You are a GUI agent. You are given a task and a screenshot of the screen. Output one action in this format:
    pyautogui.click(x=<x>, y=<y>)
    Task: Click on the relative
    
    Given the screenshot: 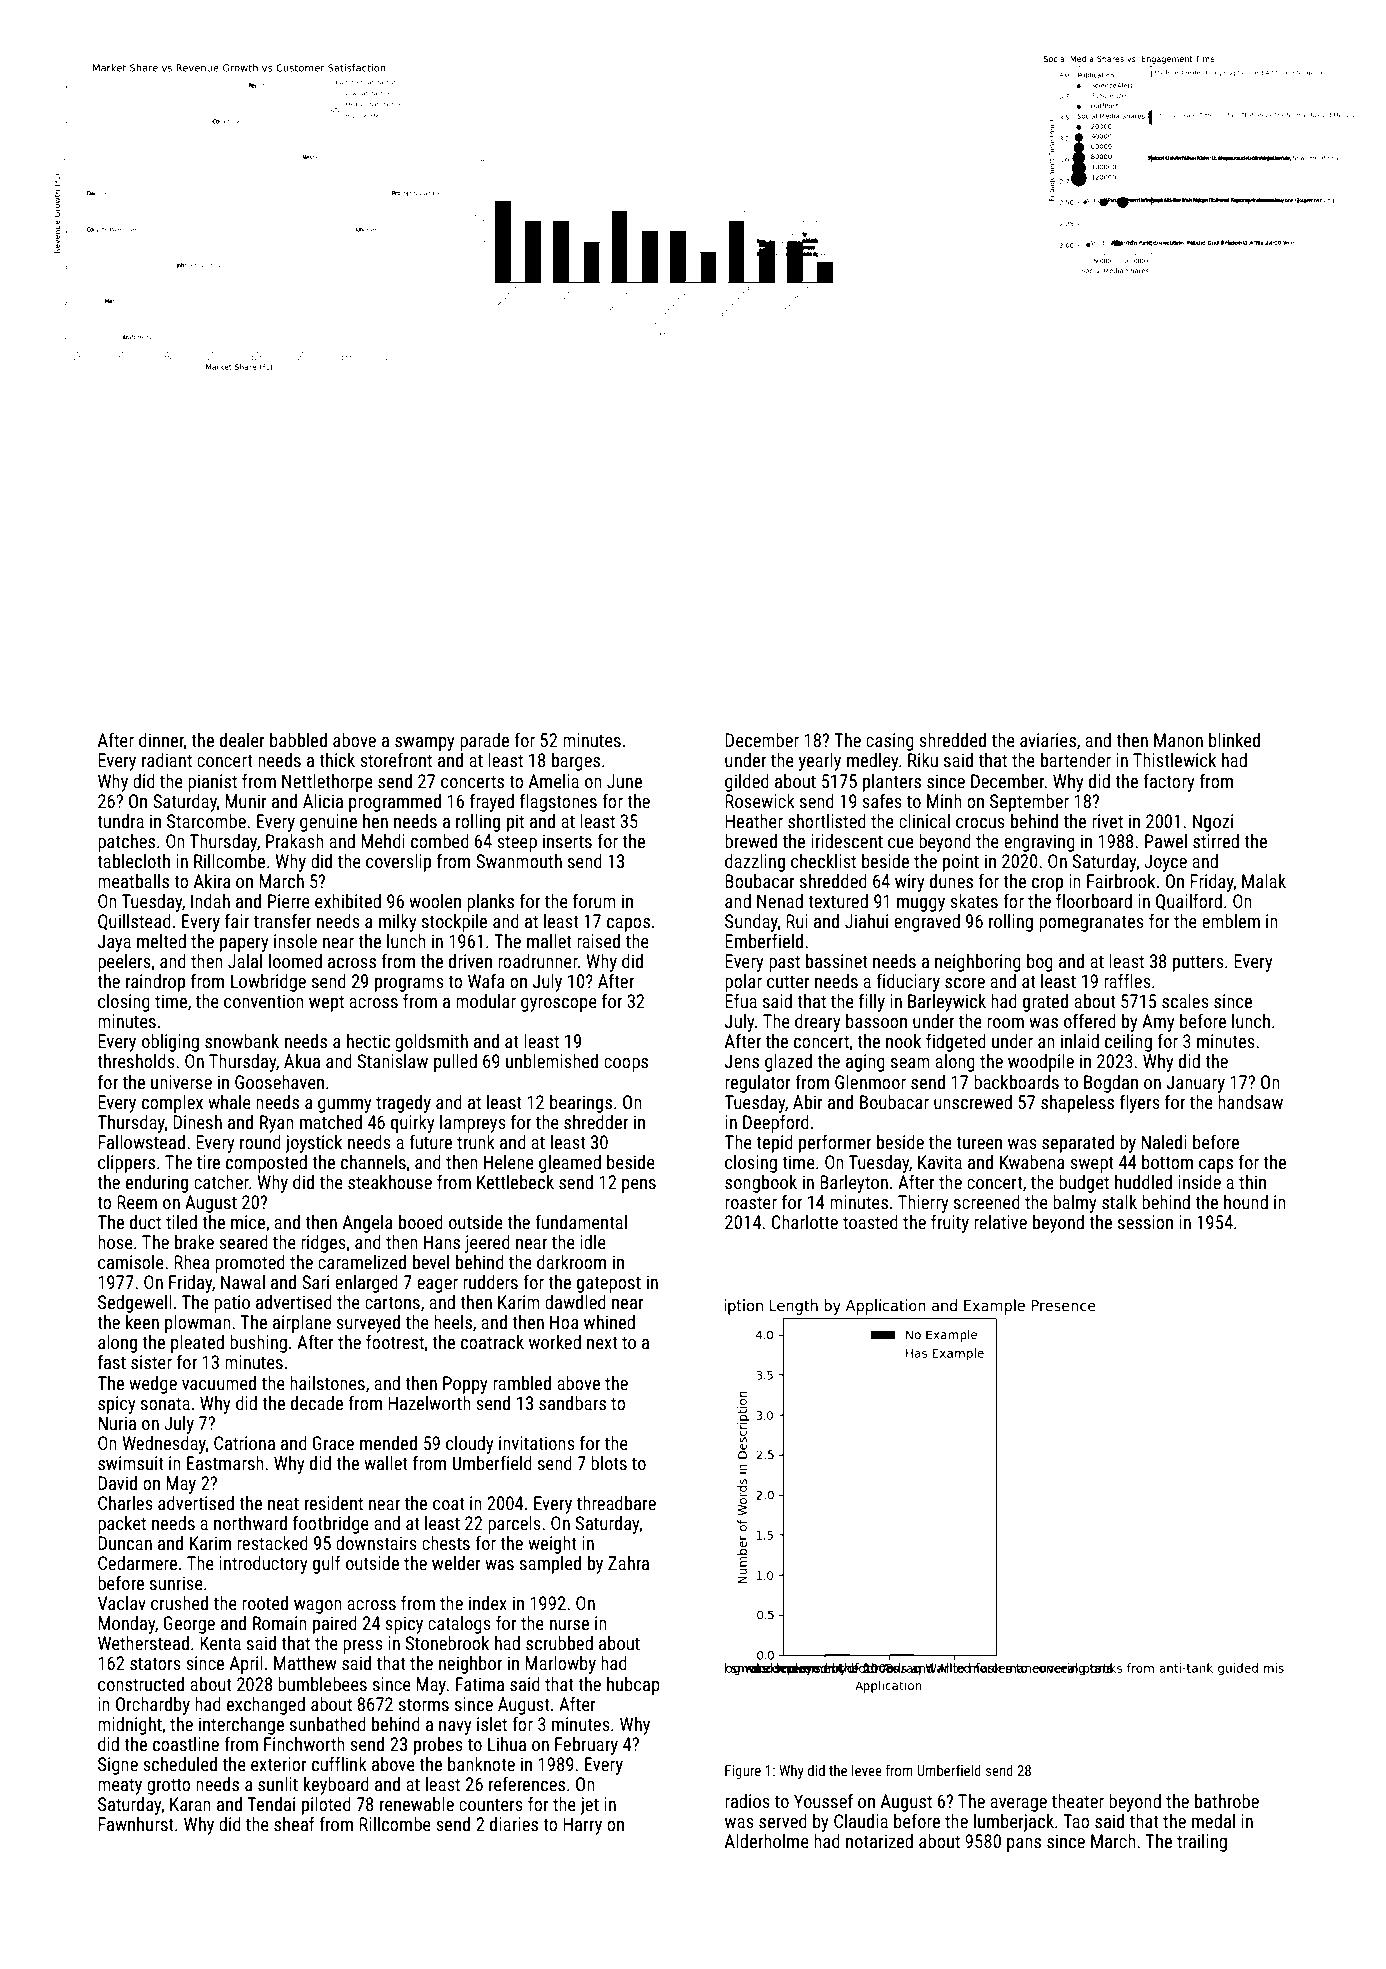 What is the action you would take?
    pyautogui.click(x=1000, y=1222)
